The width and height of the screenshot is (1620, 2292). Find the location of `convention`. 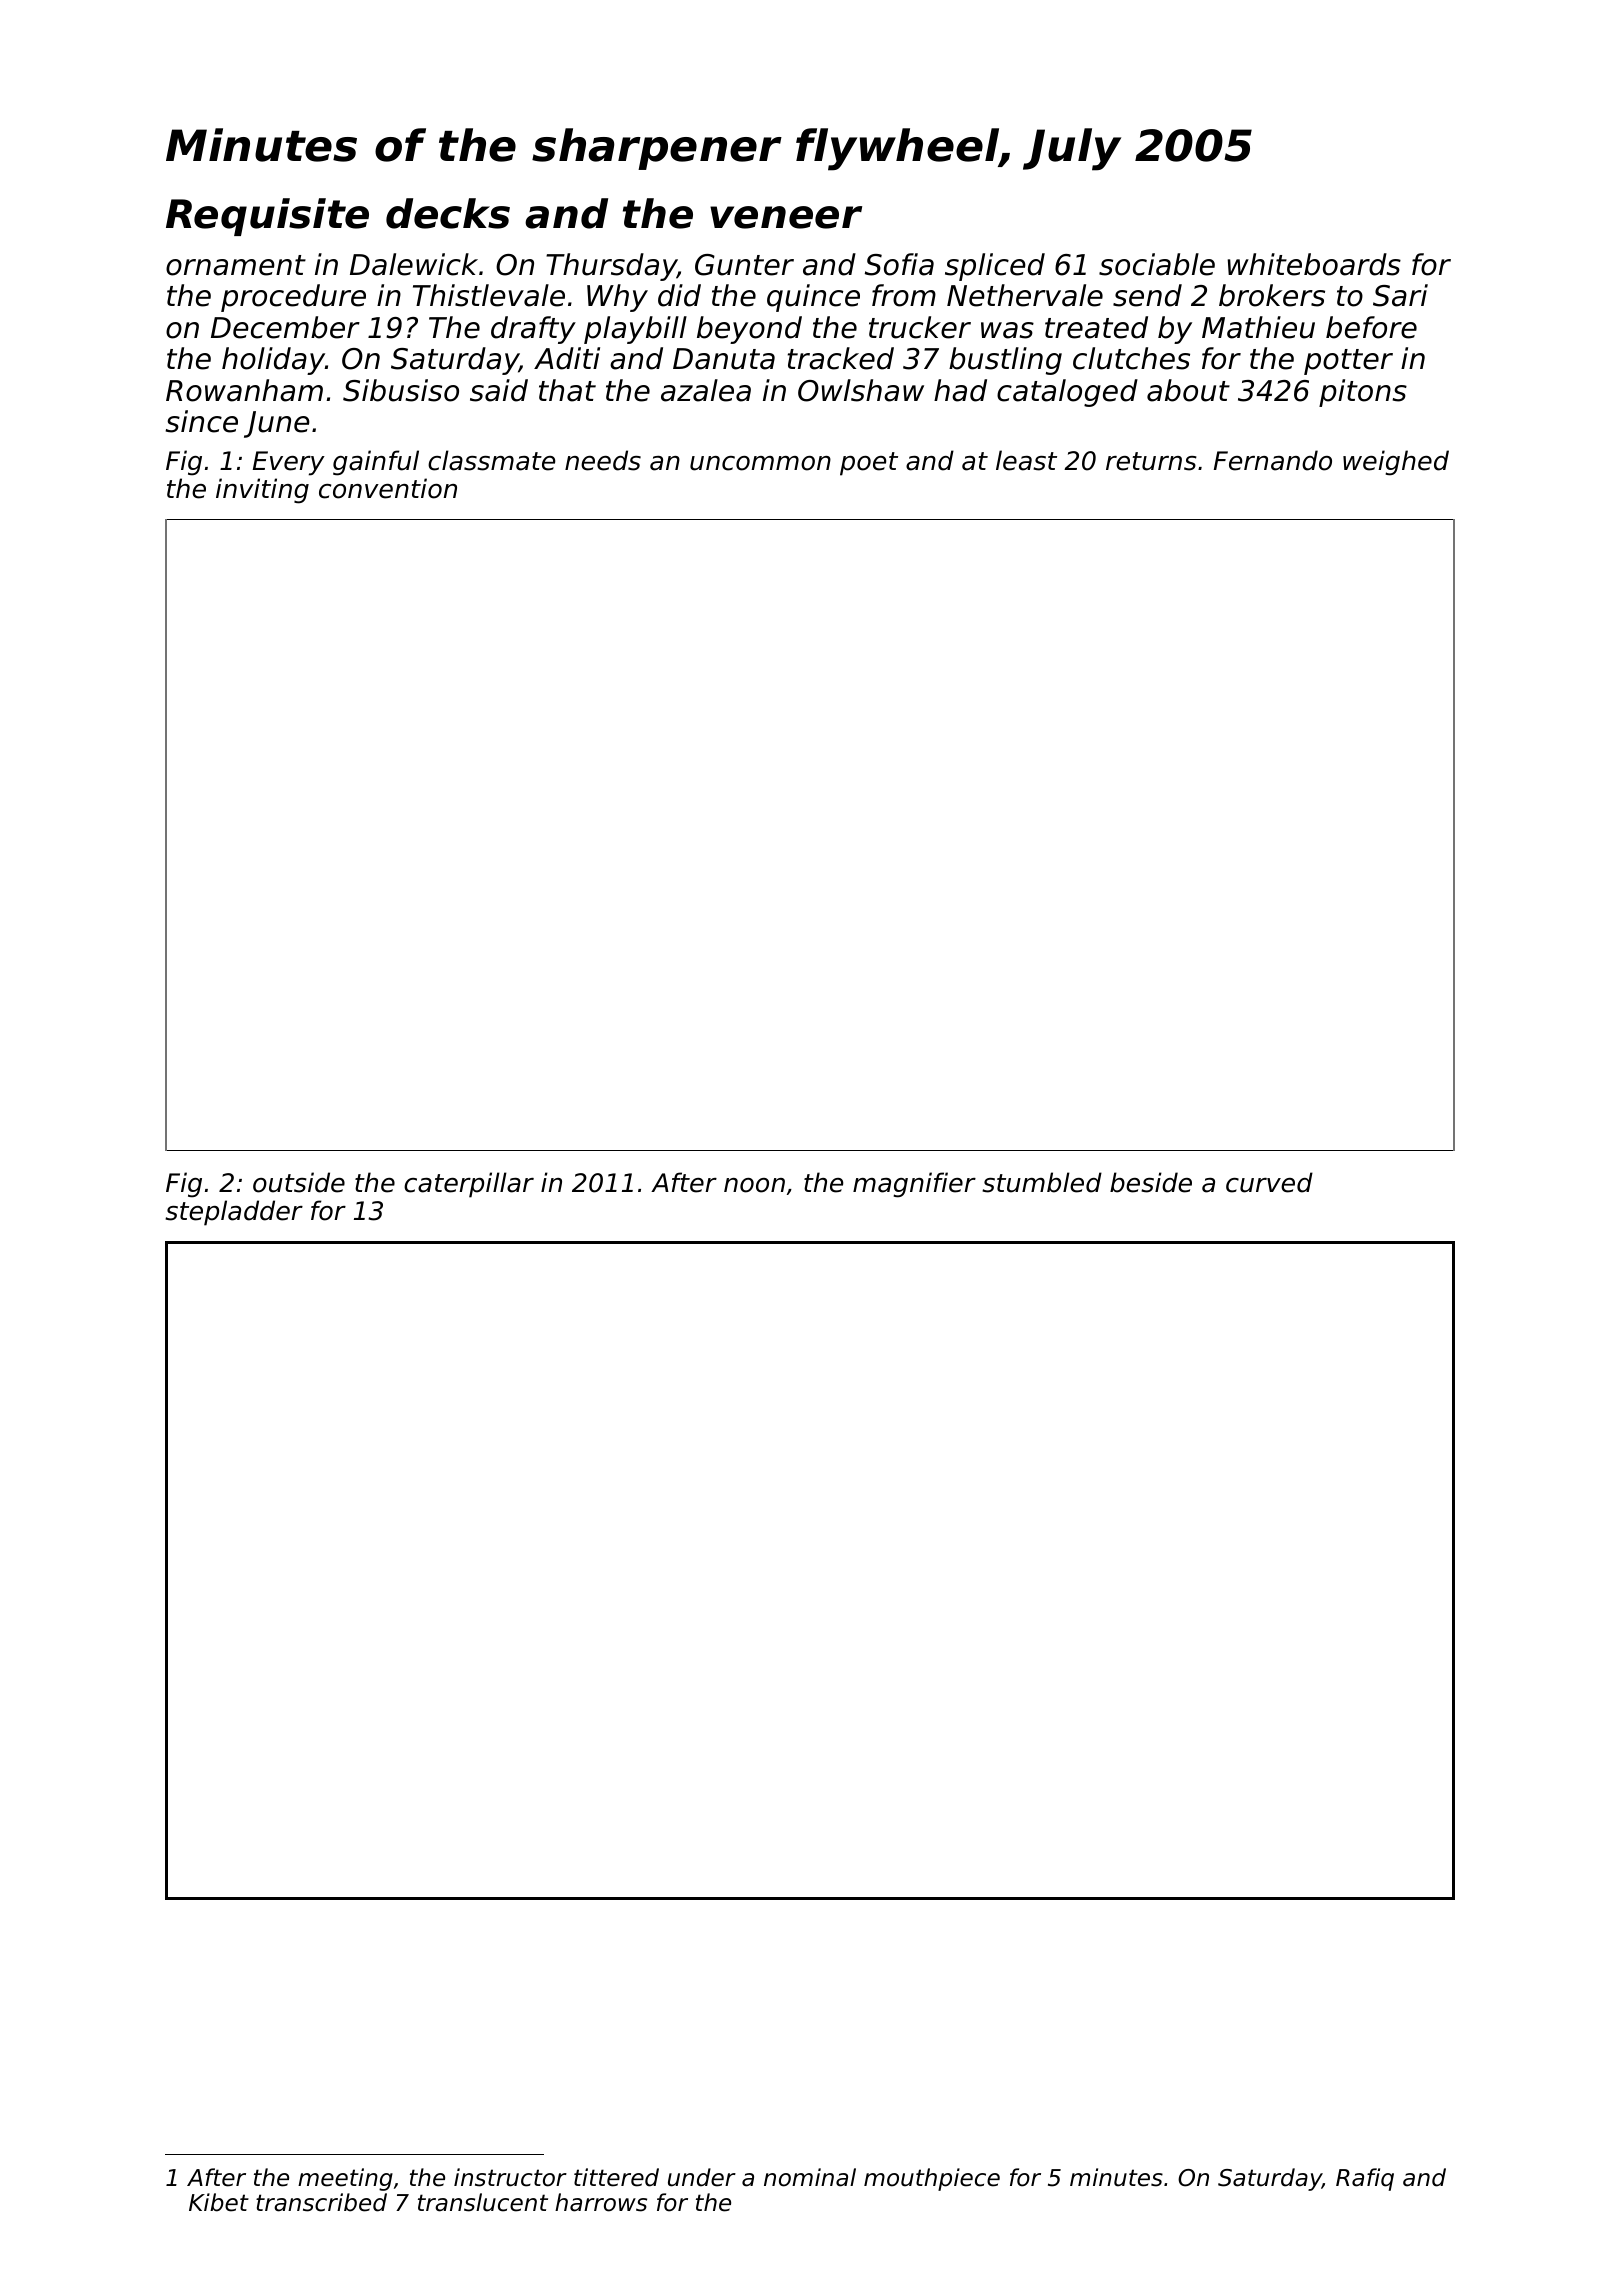

convention is located at coordinates (388, 488).
